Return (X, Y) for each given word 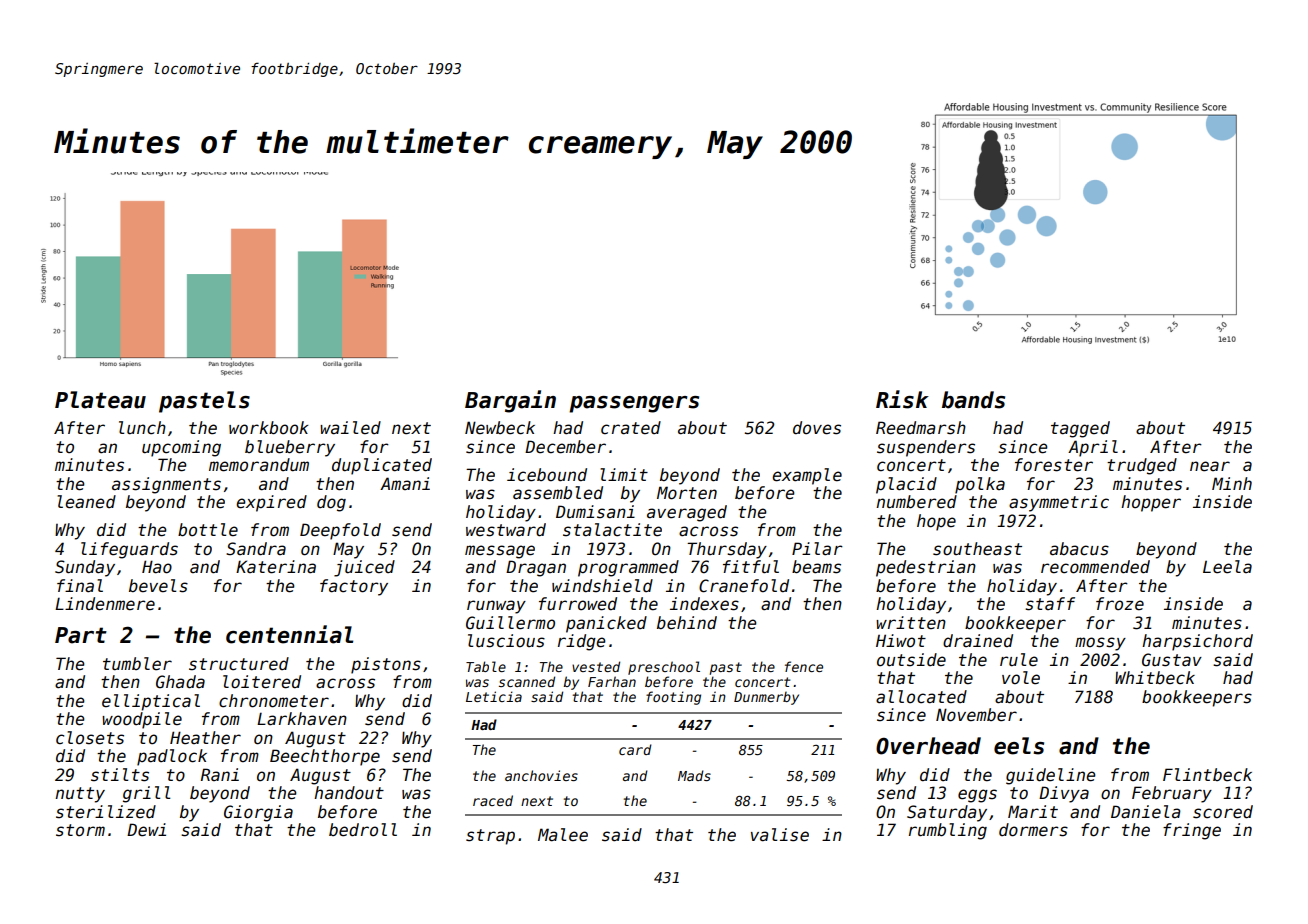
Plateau (100, 400)
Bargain (510, 401)
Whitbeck (1155, 678)
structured (239, 664)
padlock (172, 757)
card (635, 749)
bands (973, 400)
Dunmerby (766, 698)
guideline (1050, 776)
